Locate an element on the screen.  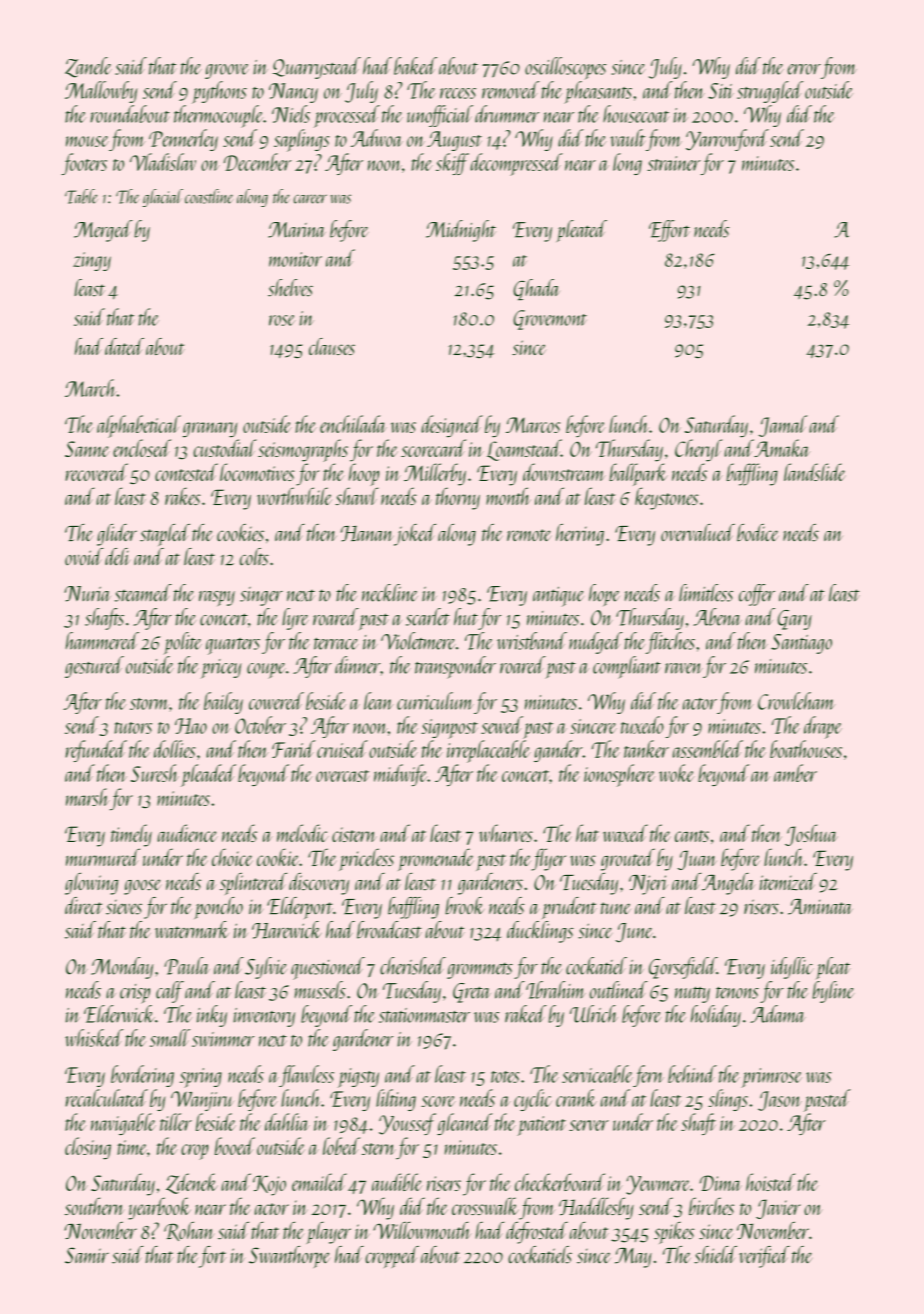
overvalued is located at coordinates (698, 532).
